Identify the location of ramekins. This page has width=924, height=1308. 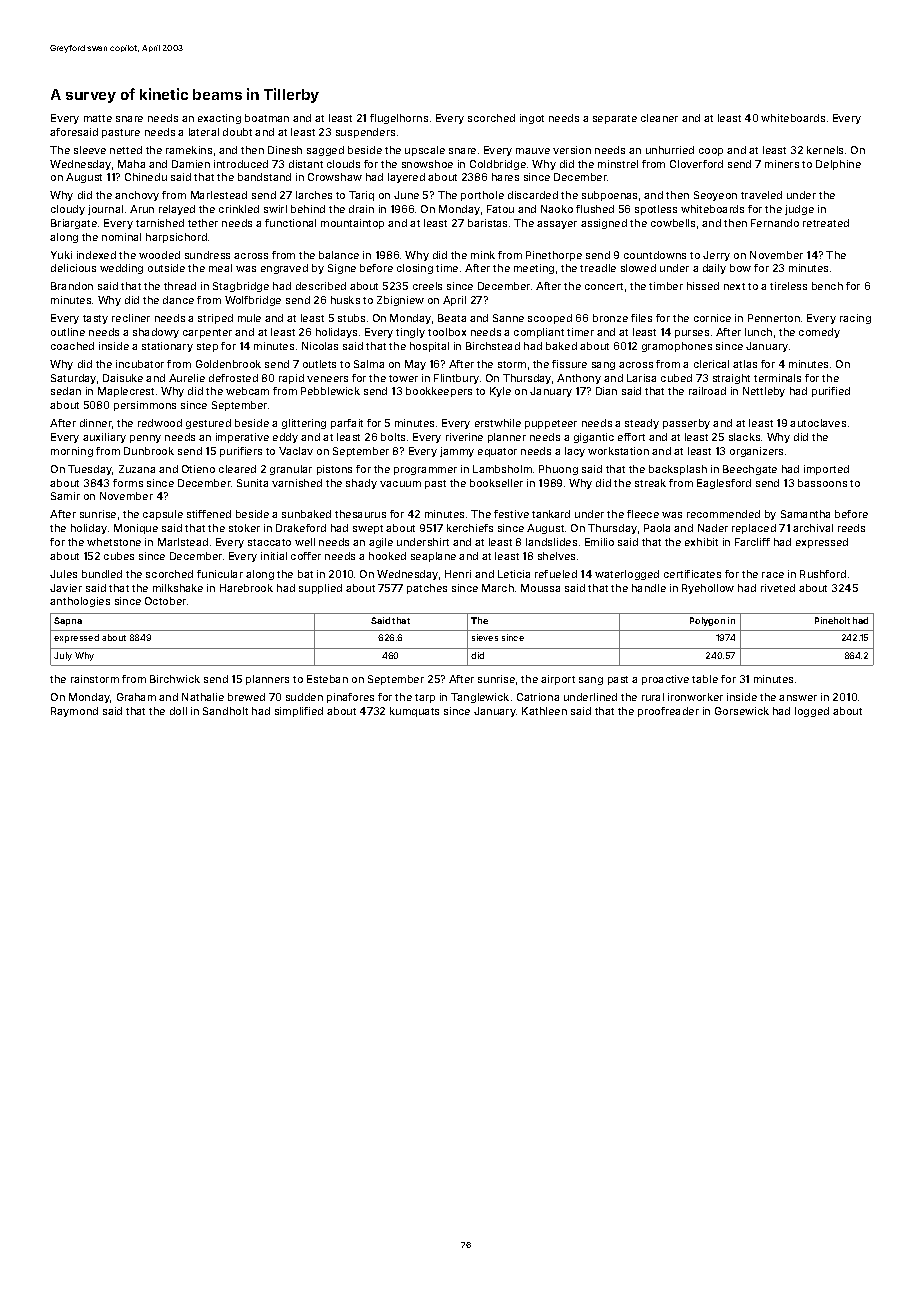
(189, 150).
